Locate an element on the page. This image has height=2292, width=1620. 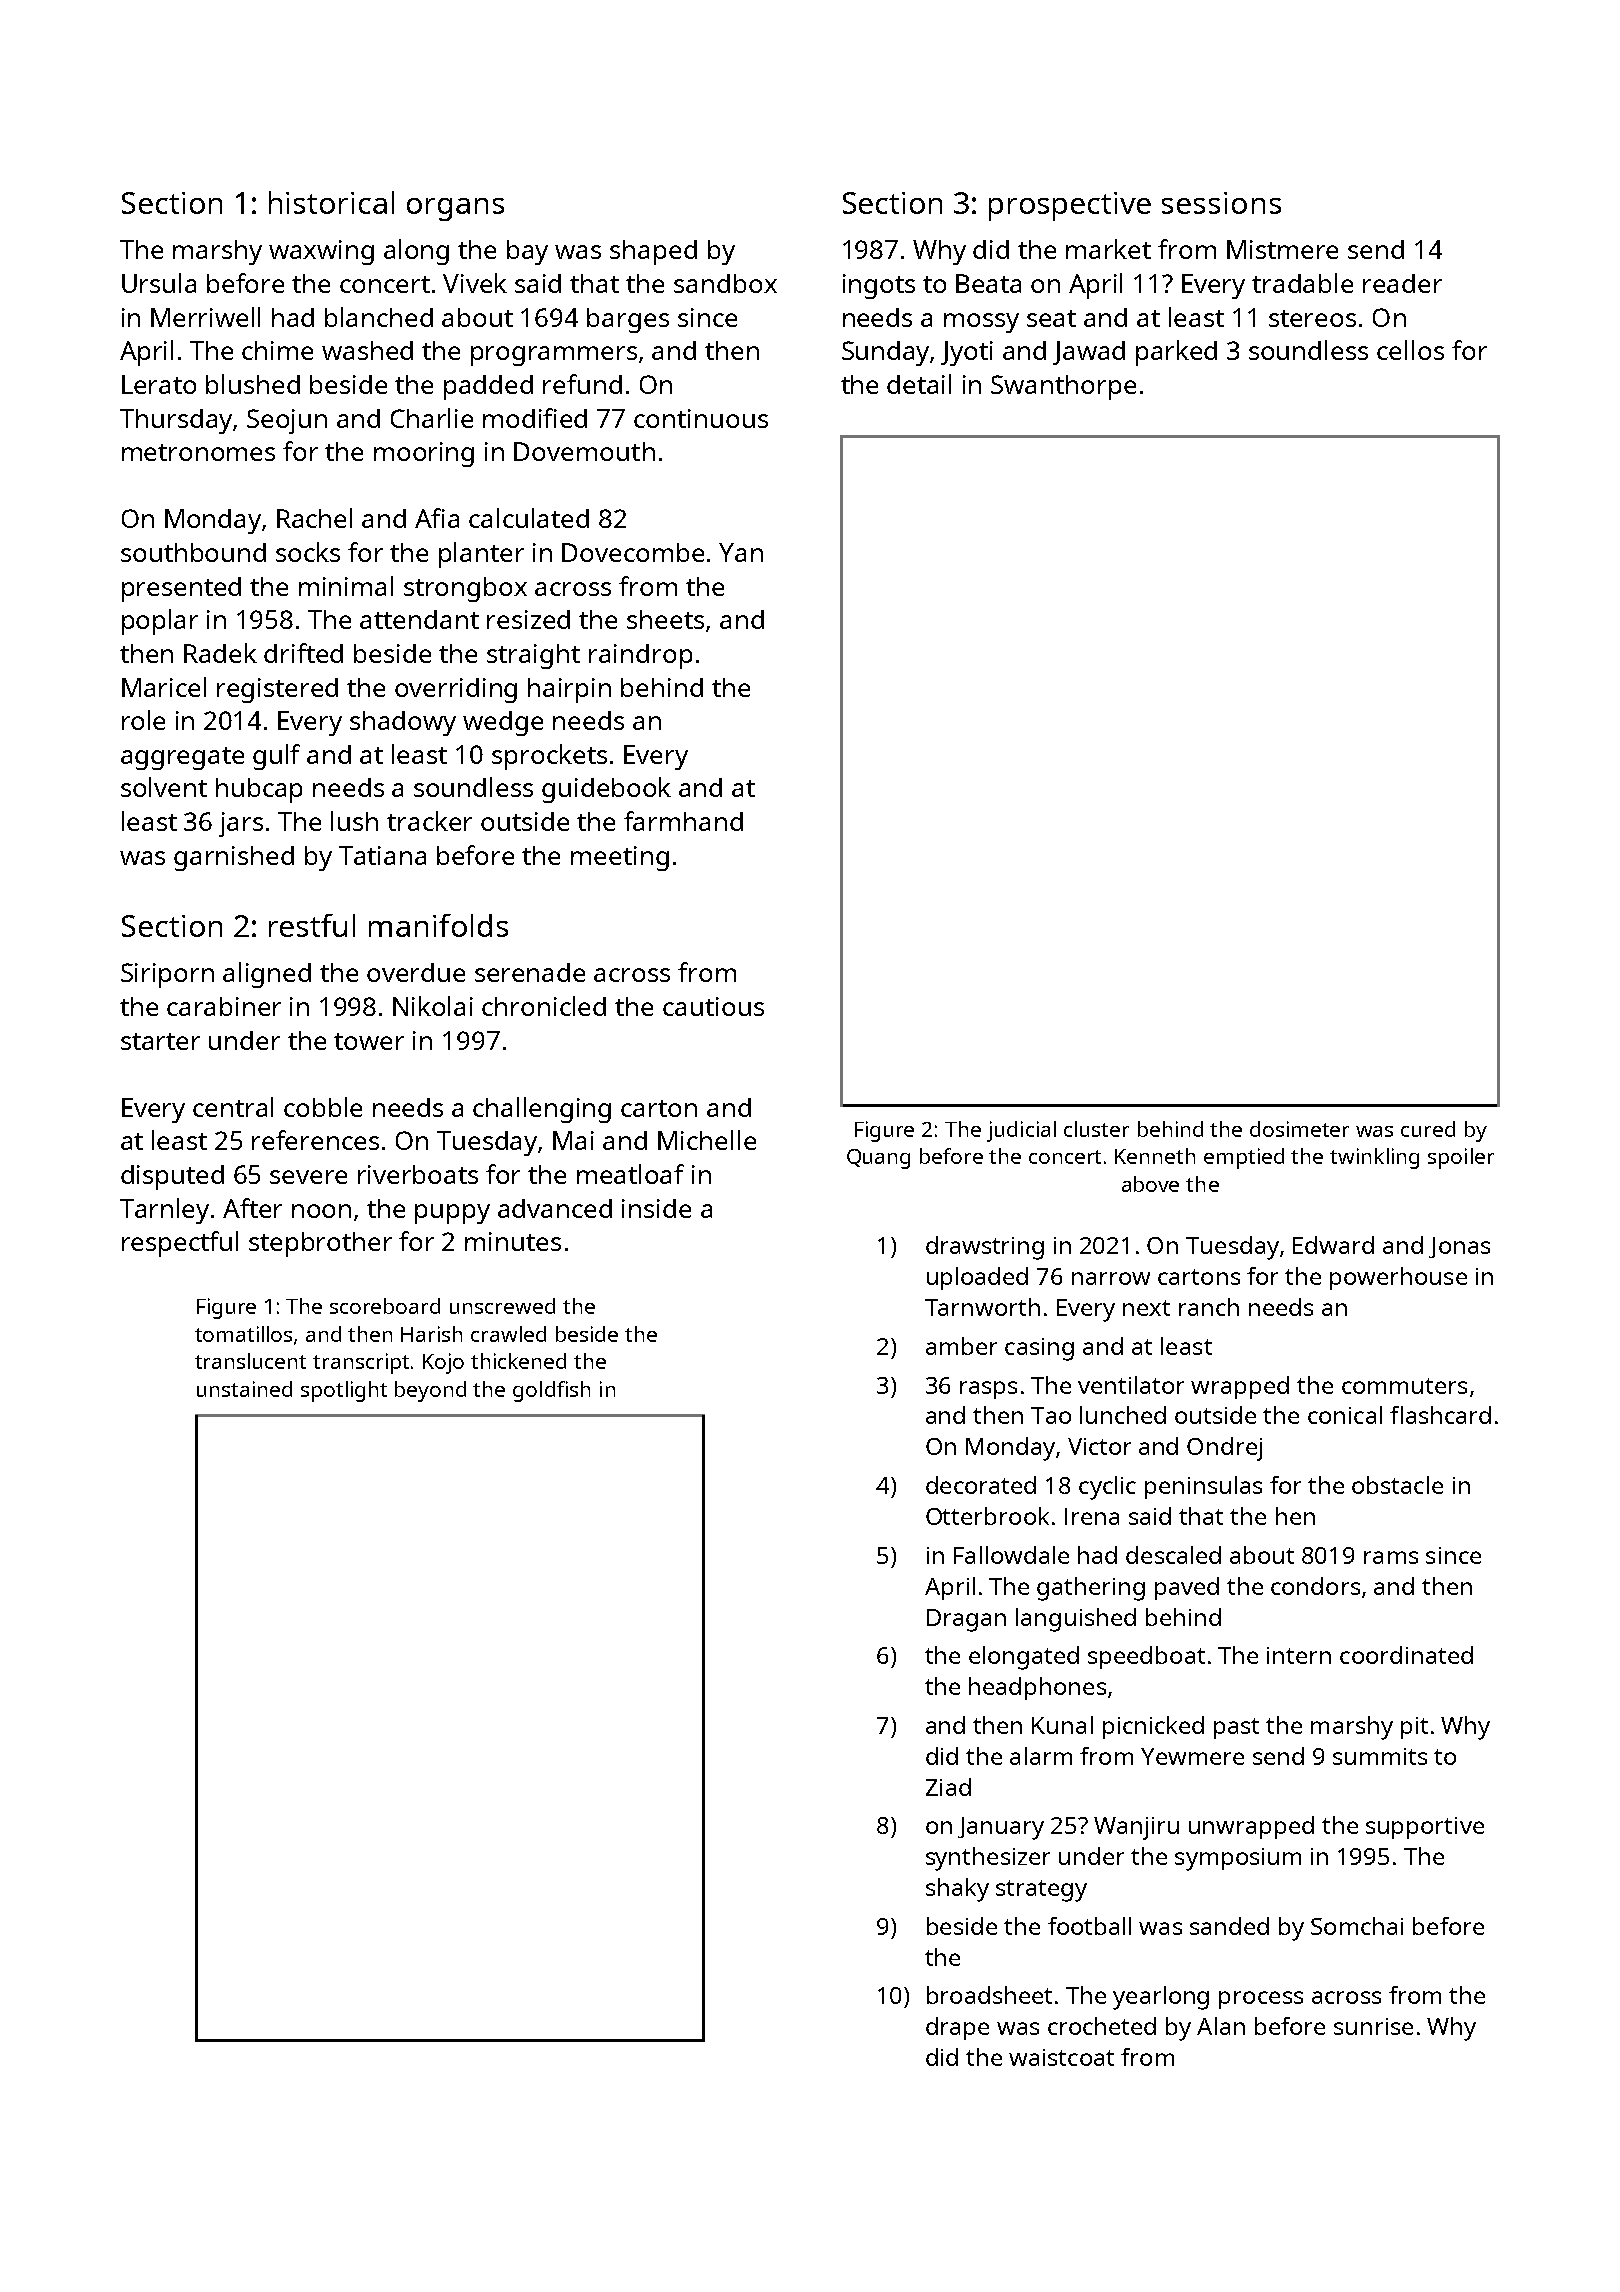
Tarnworth is located at coordinates (982, 1307).
